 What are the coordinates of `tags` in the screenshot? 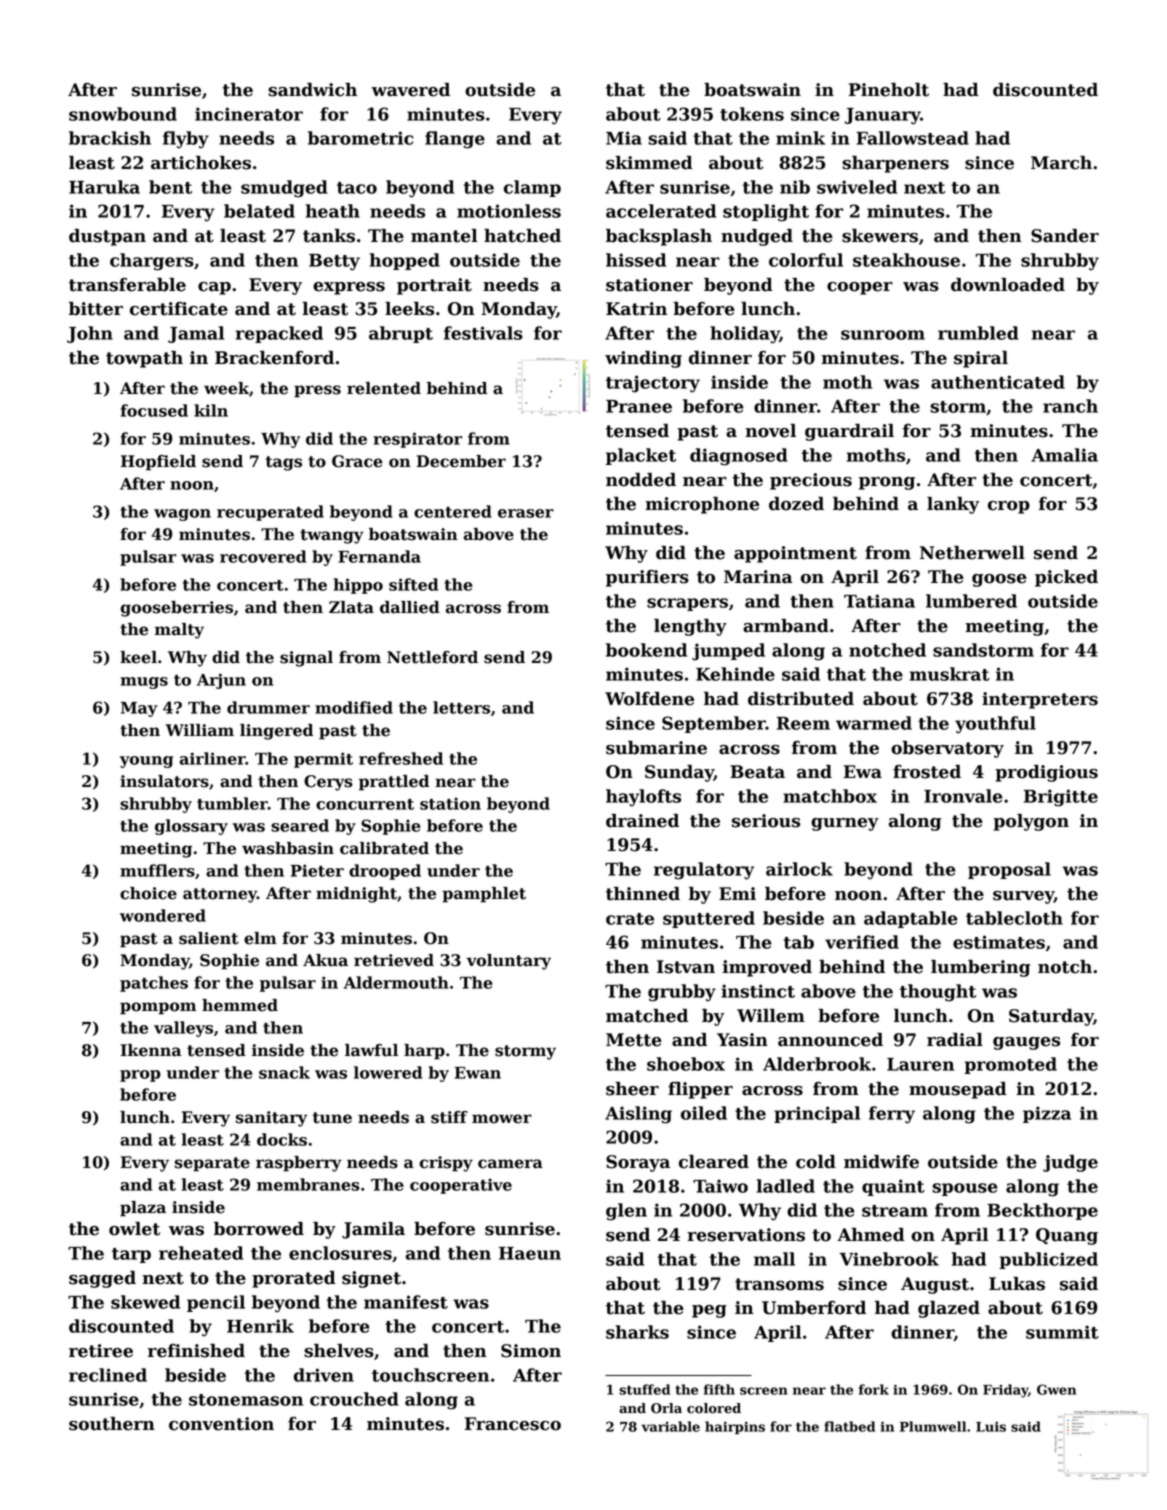 It's located at (283, 463).
